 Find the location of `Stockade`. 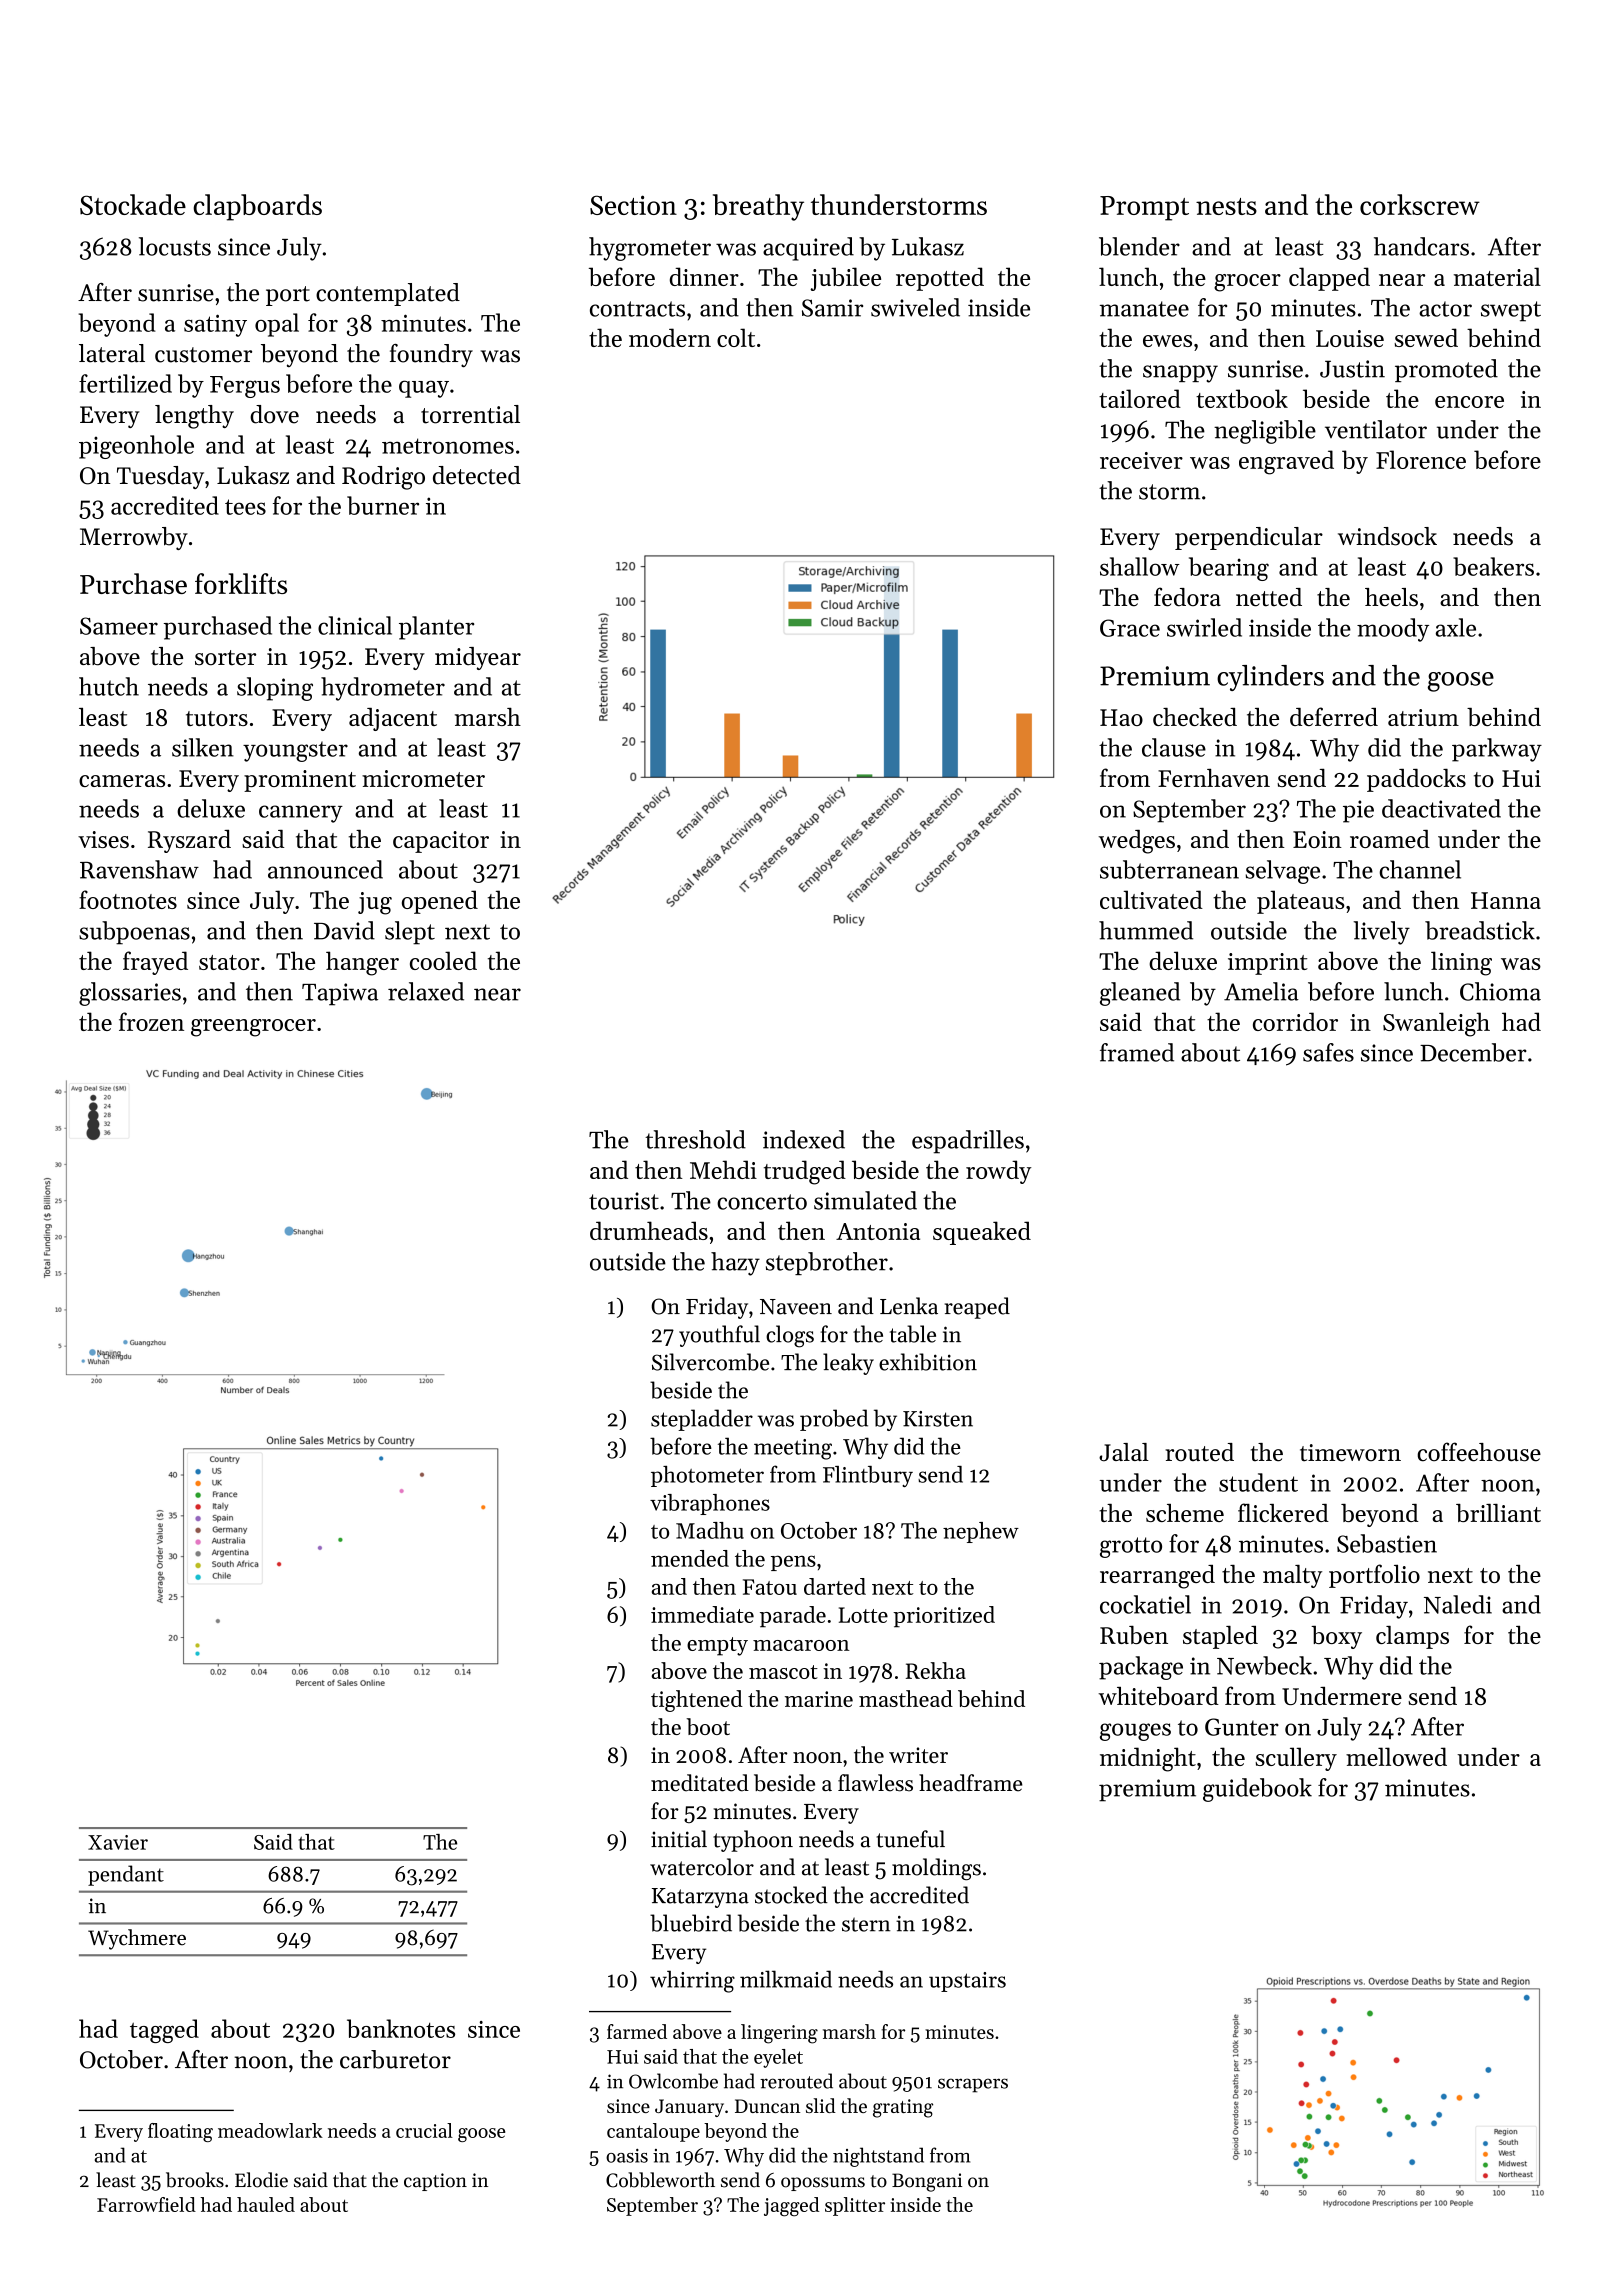

Stockade is located at coordinates (133, 204).
